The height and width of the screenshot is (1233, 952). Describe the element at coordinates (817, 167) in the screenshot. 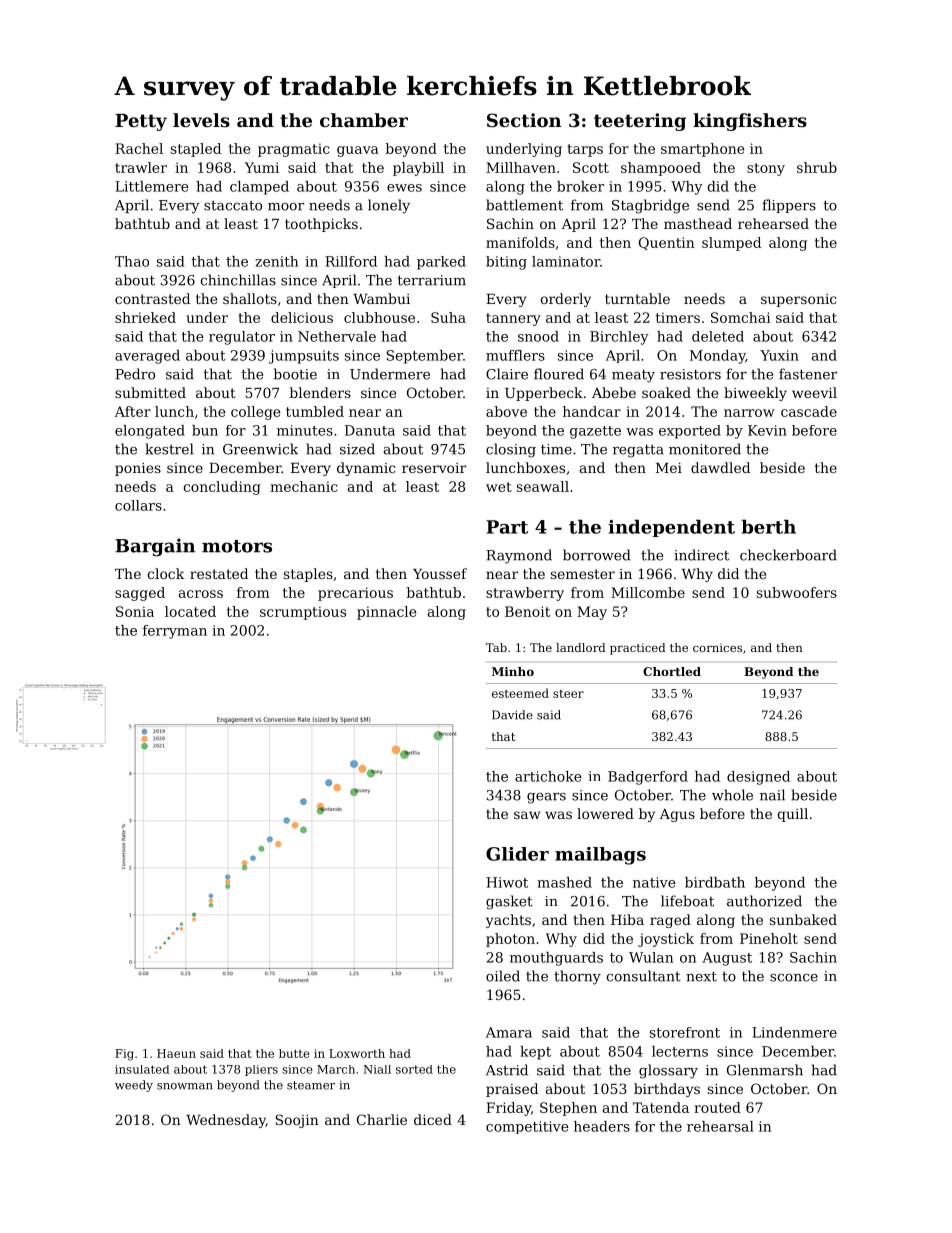

I see `shrub` at that location.
